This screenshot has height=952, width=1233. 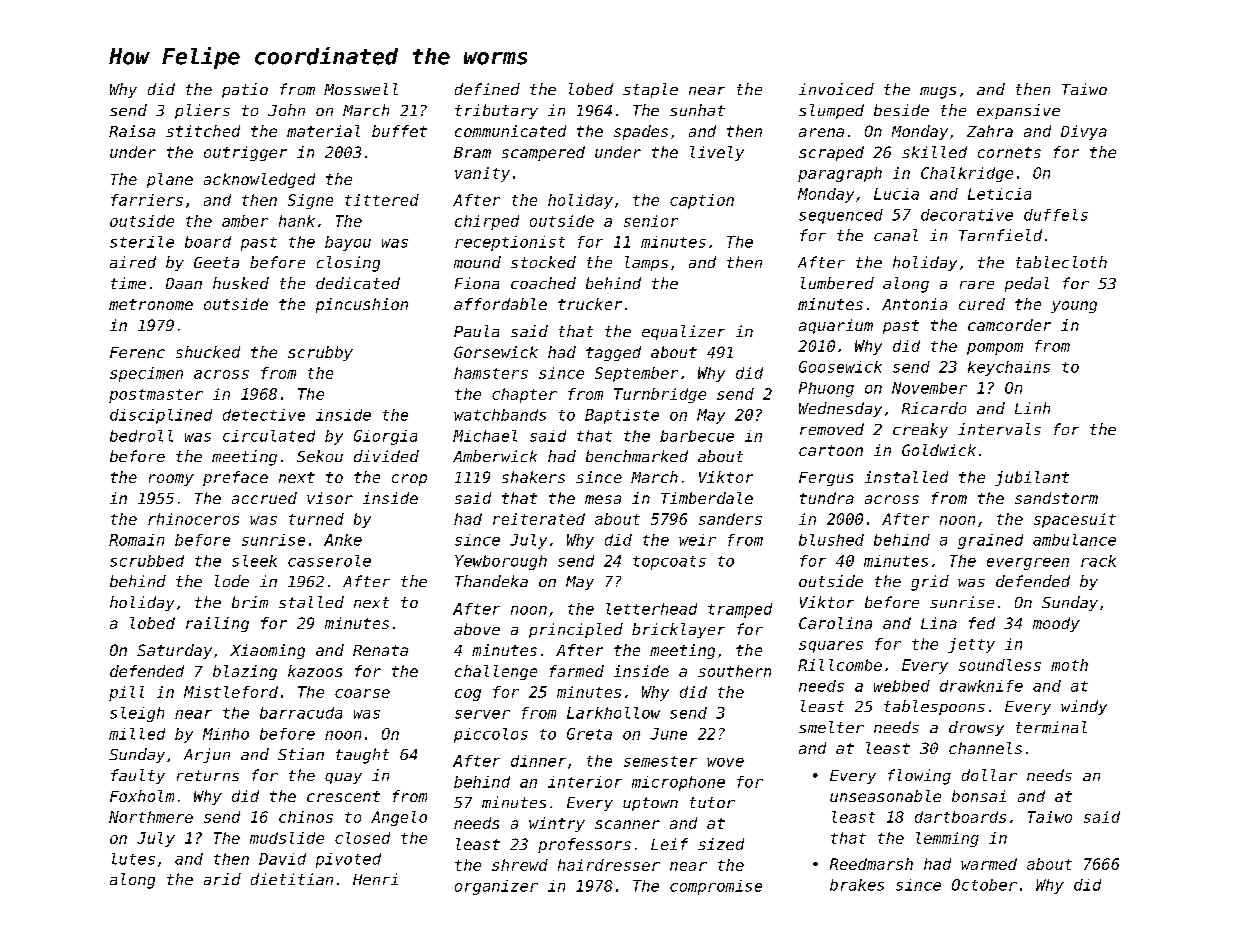 What do you see at coordinates (984, 885) in the screenshot?
I see `October` at bounding box center [984, 885].
